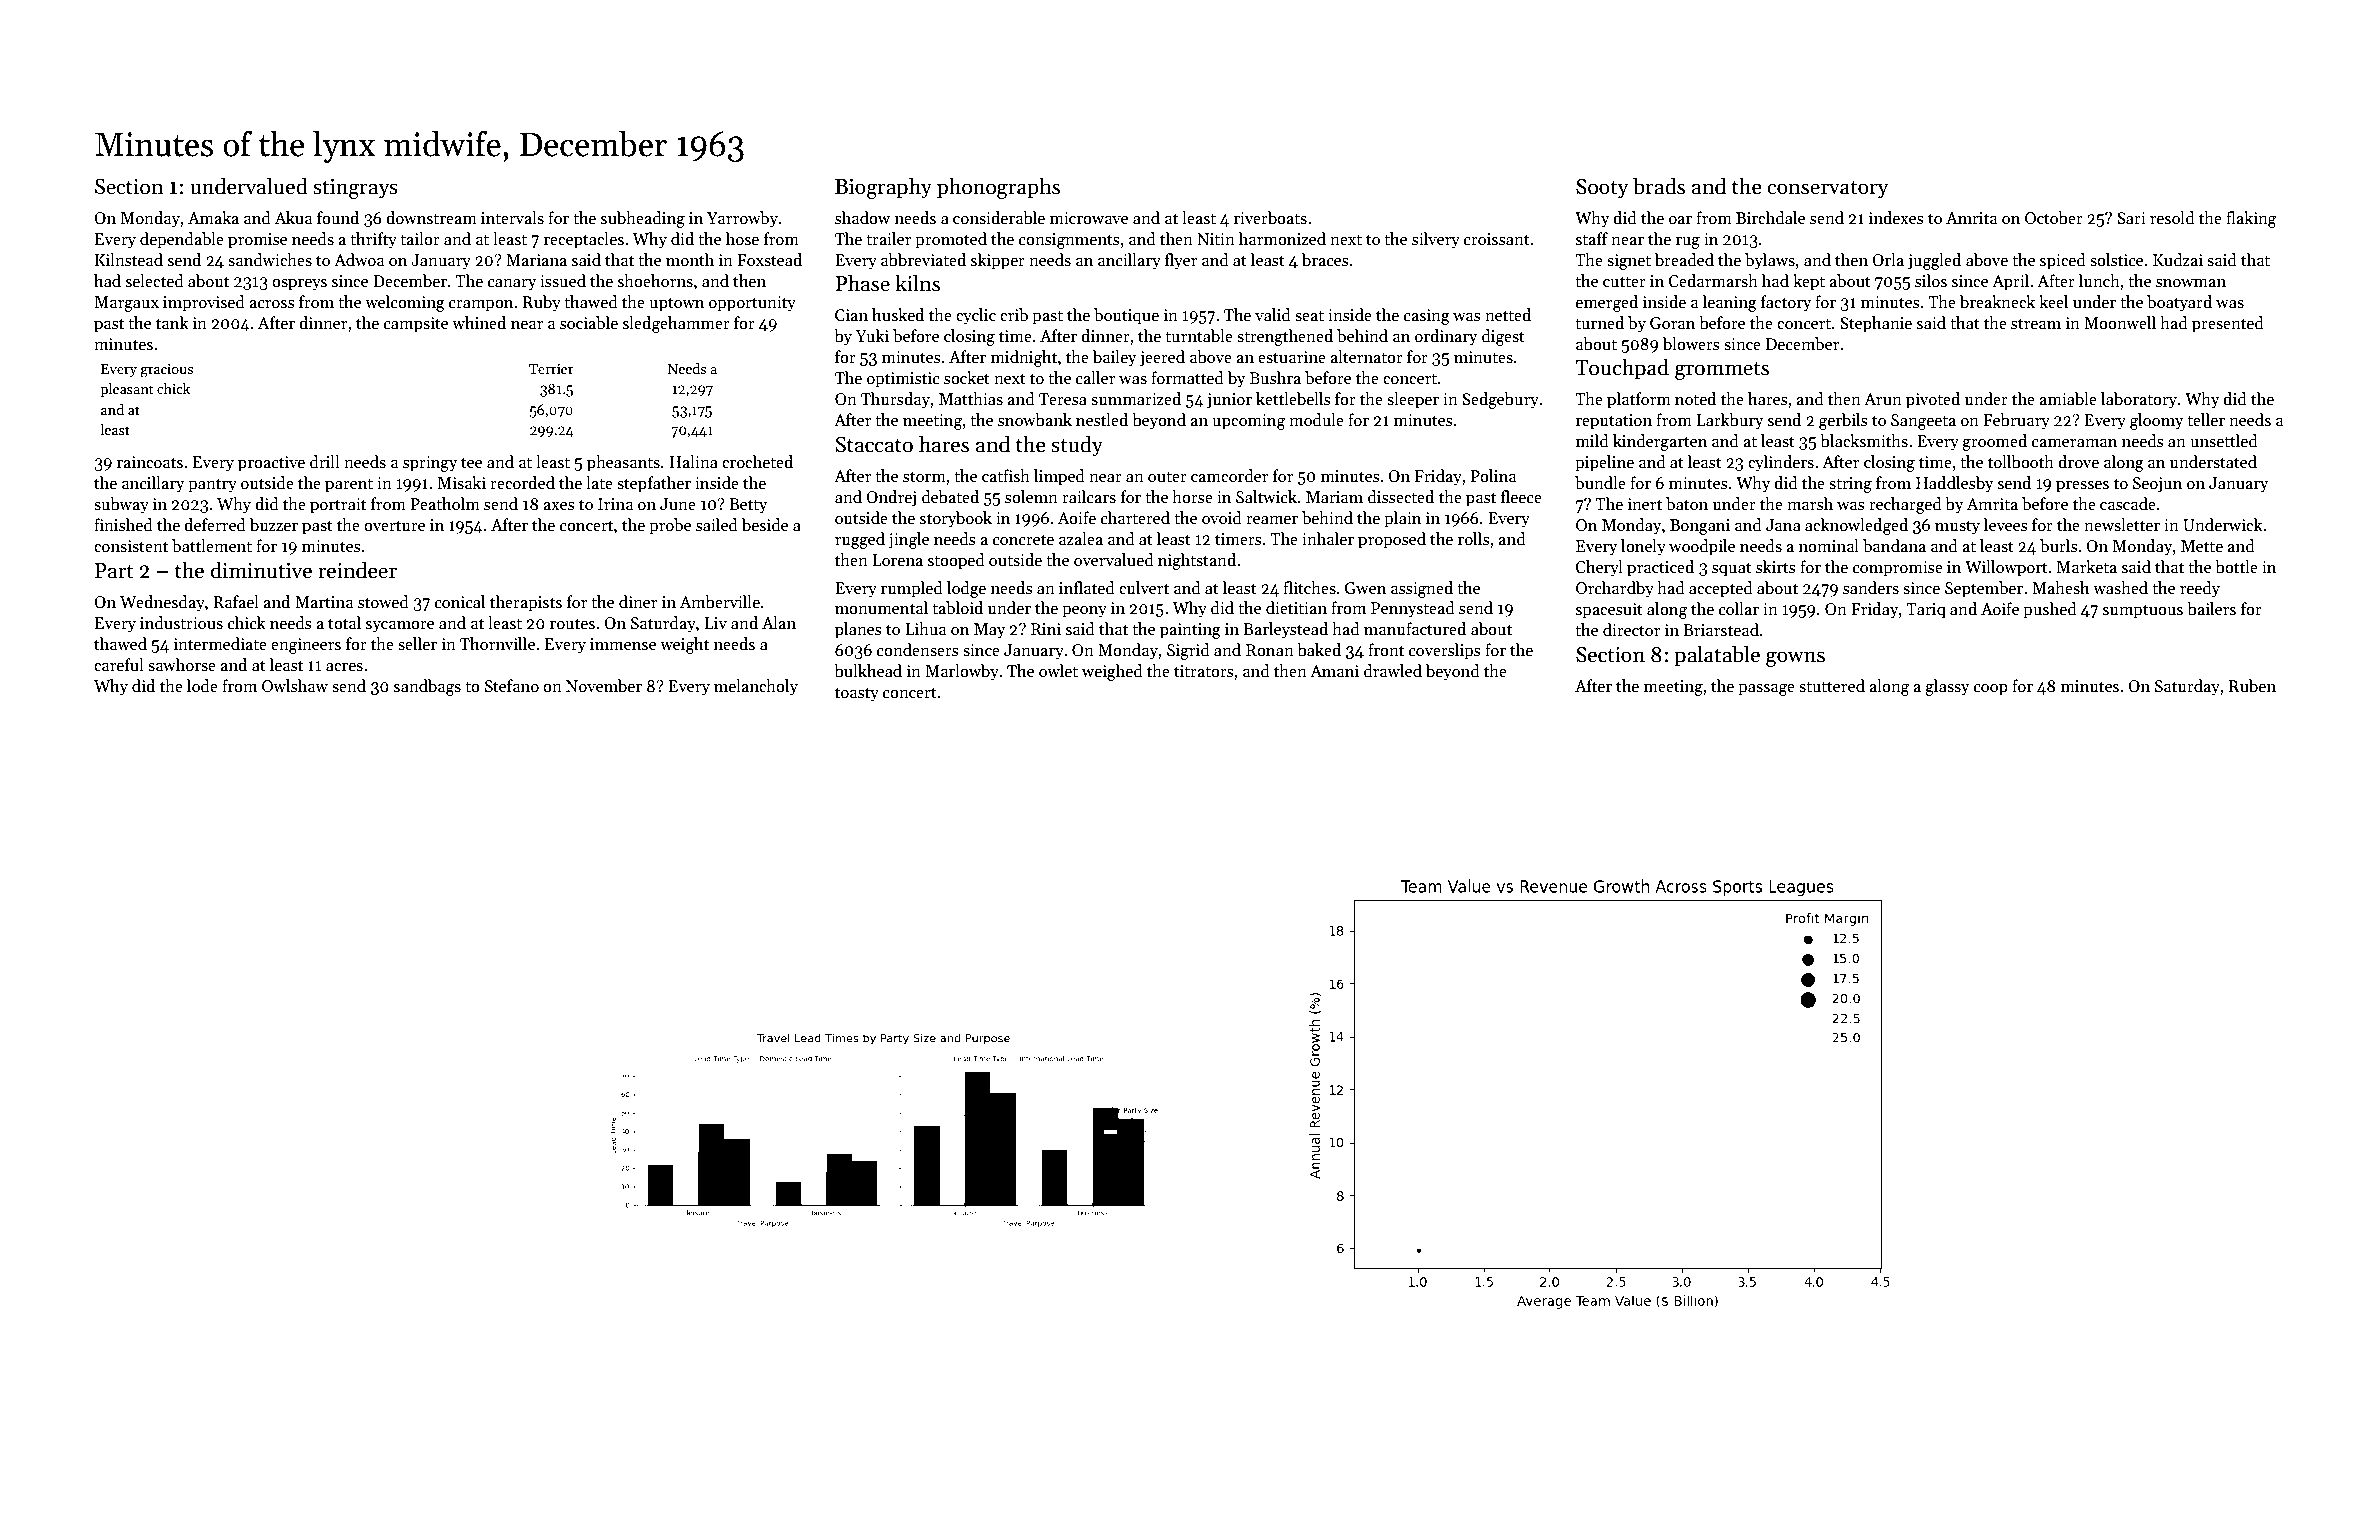 Image resolution: width=2380 pixels, height=1540 pixels. I want to click on Mariana, so click(536, 260).
